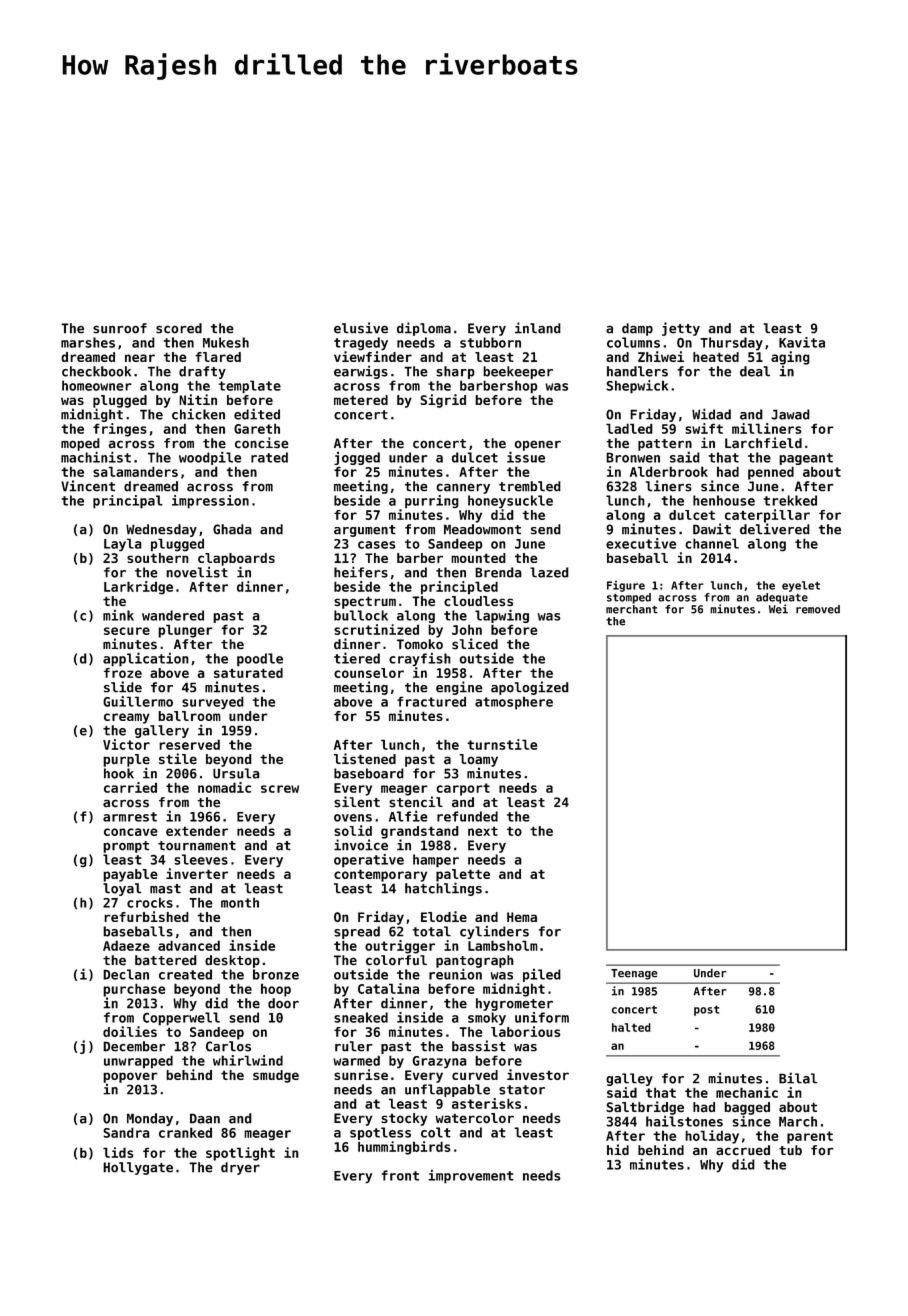  What do you see at coordinates (775, 529) in the image?
I see `delivered` at bounding box center [775, 529].
